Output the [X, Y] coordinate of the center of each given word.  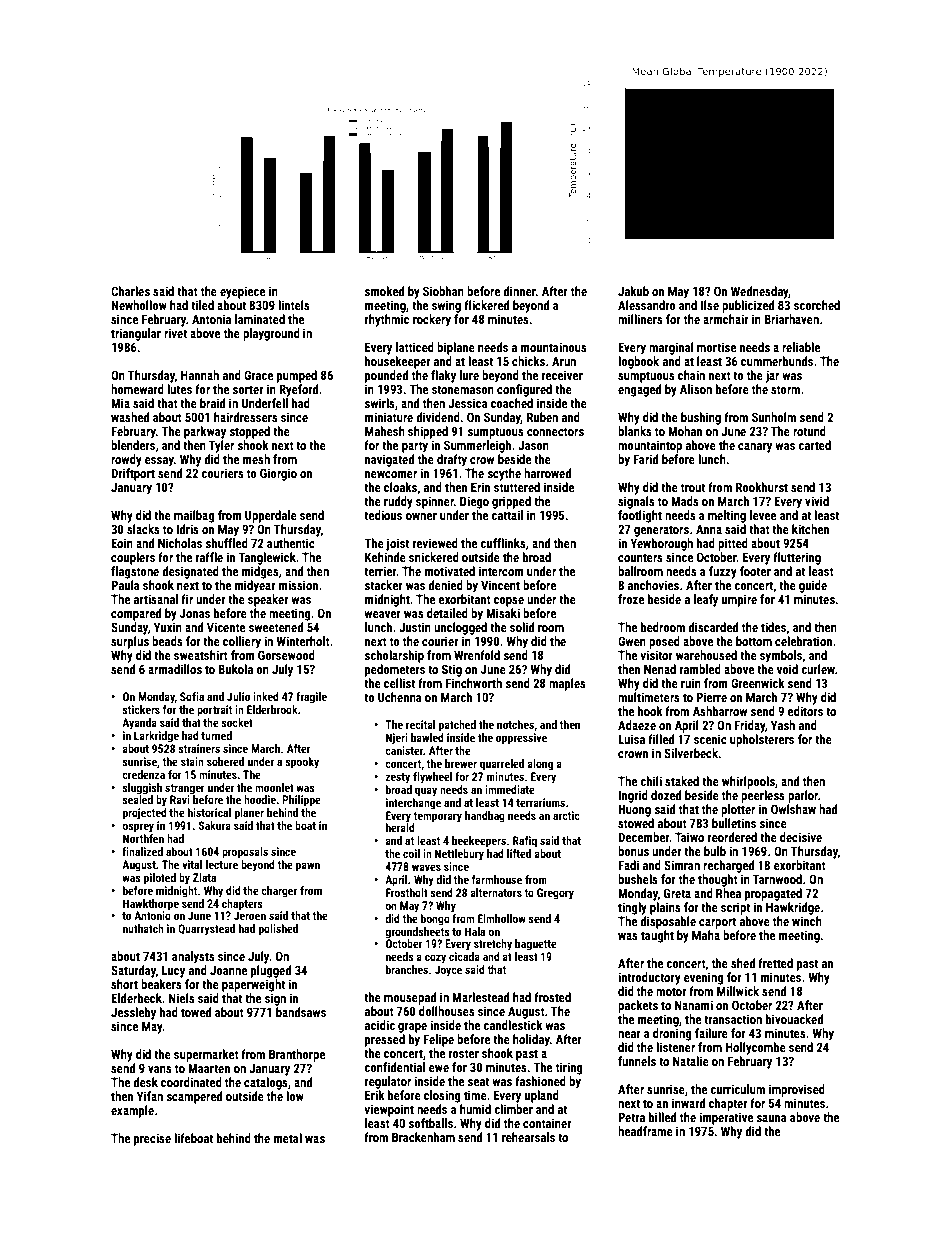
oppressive [521, 739]
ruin [691, 683]
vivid [817, 501]
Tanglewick [267, 558]
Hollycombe [756, 1048]
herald [400, 827]
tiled [202, 305]
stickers [141, 709]
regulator [388, 1082]
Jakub [633, 291]
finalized [142, 851]
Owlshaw [793, 809]
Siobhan [443, 291]
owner [421, 516]
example [132, 1111]
